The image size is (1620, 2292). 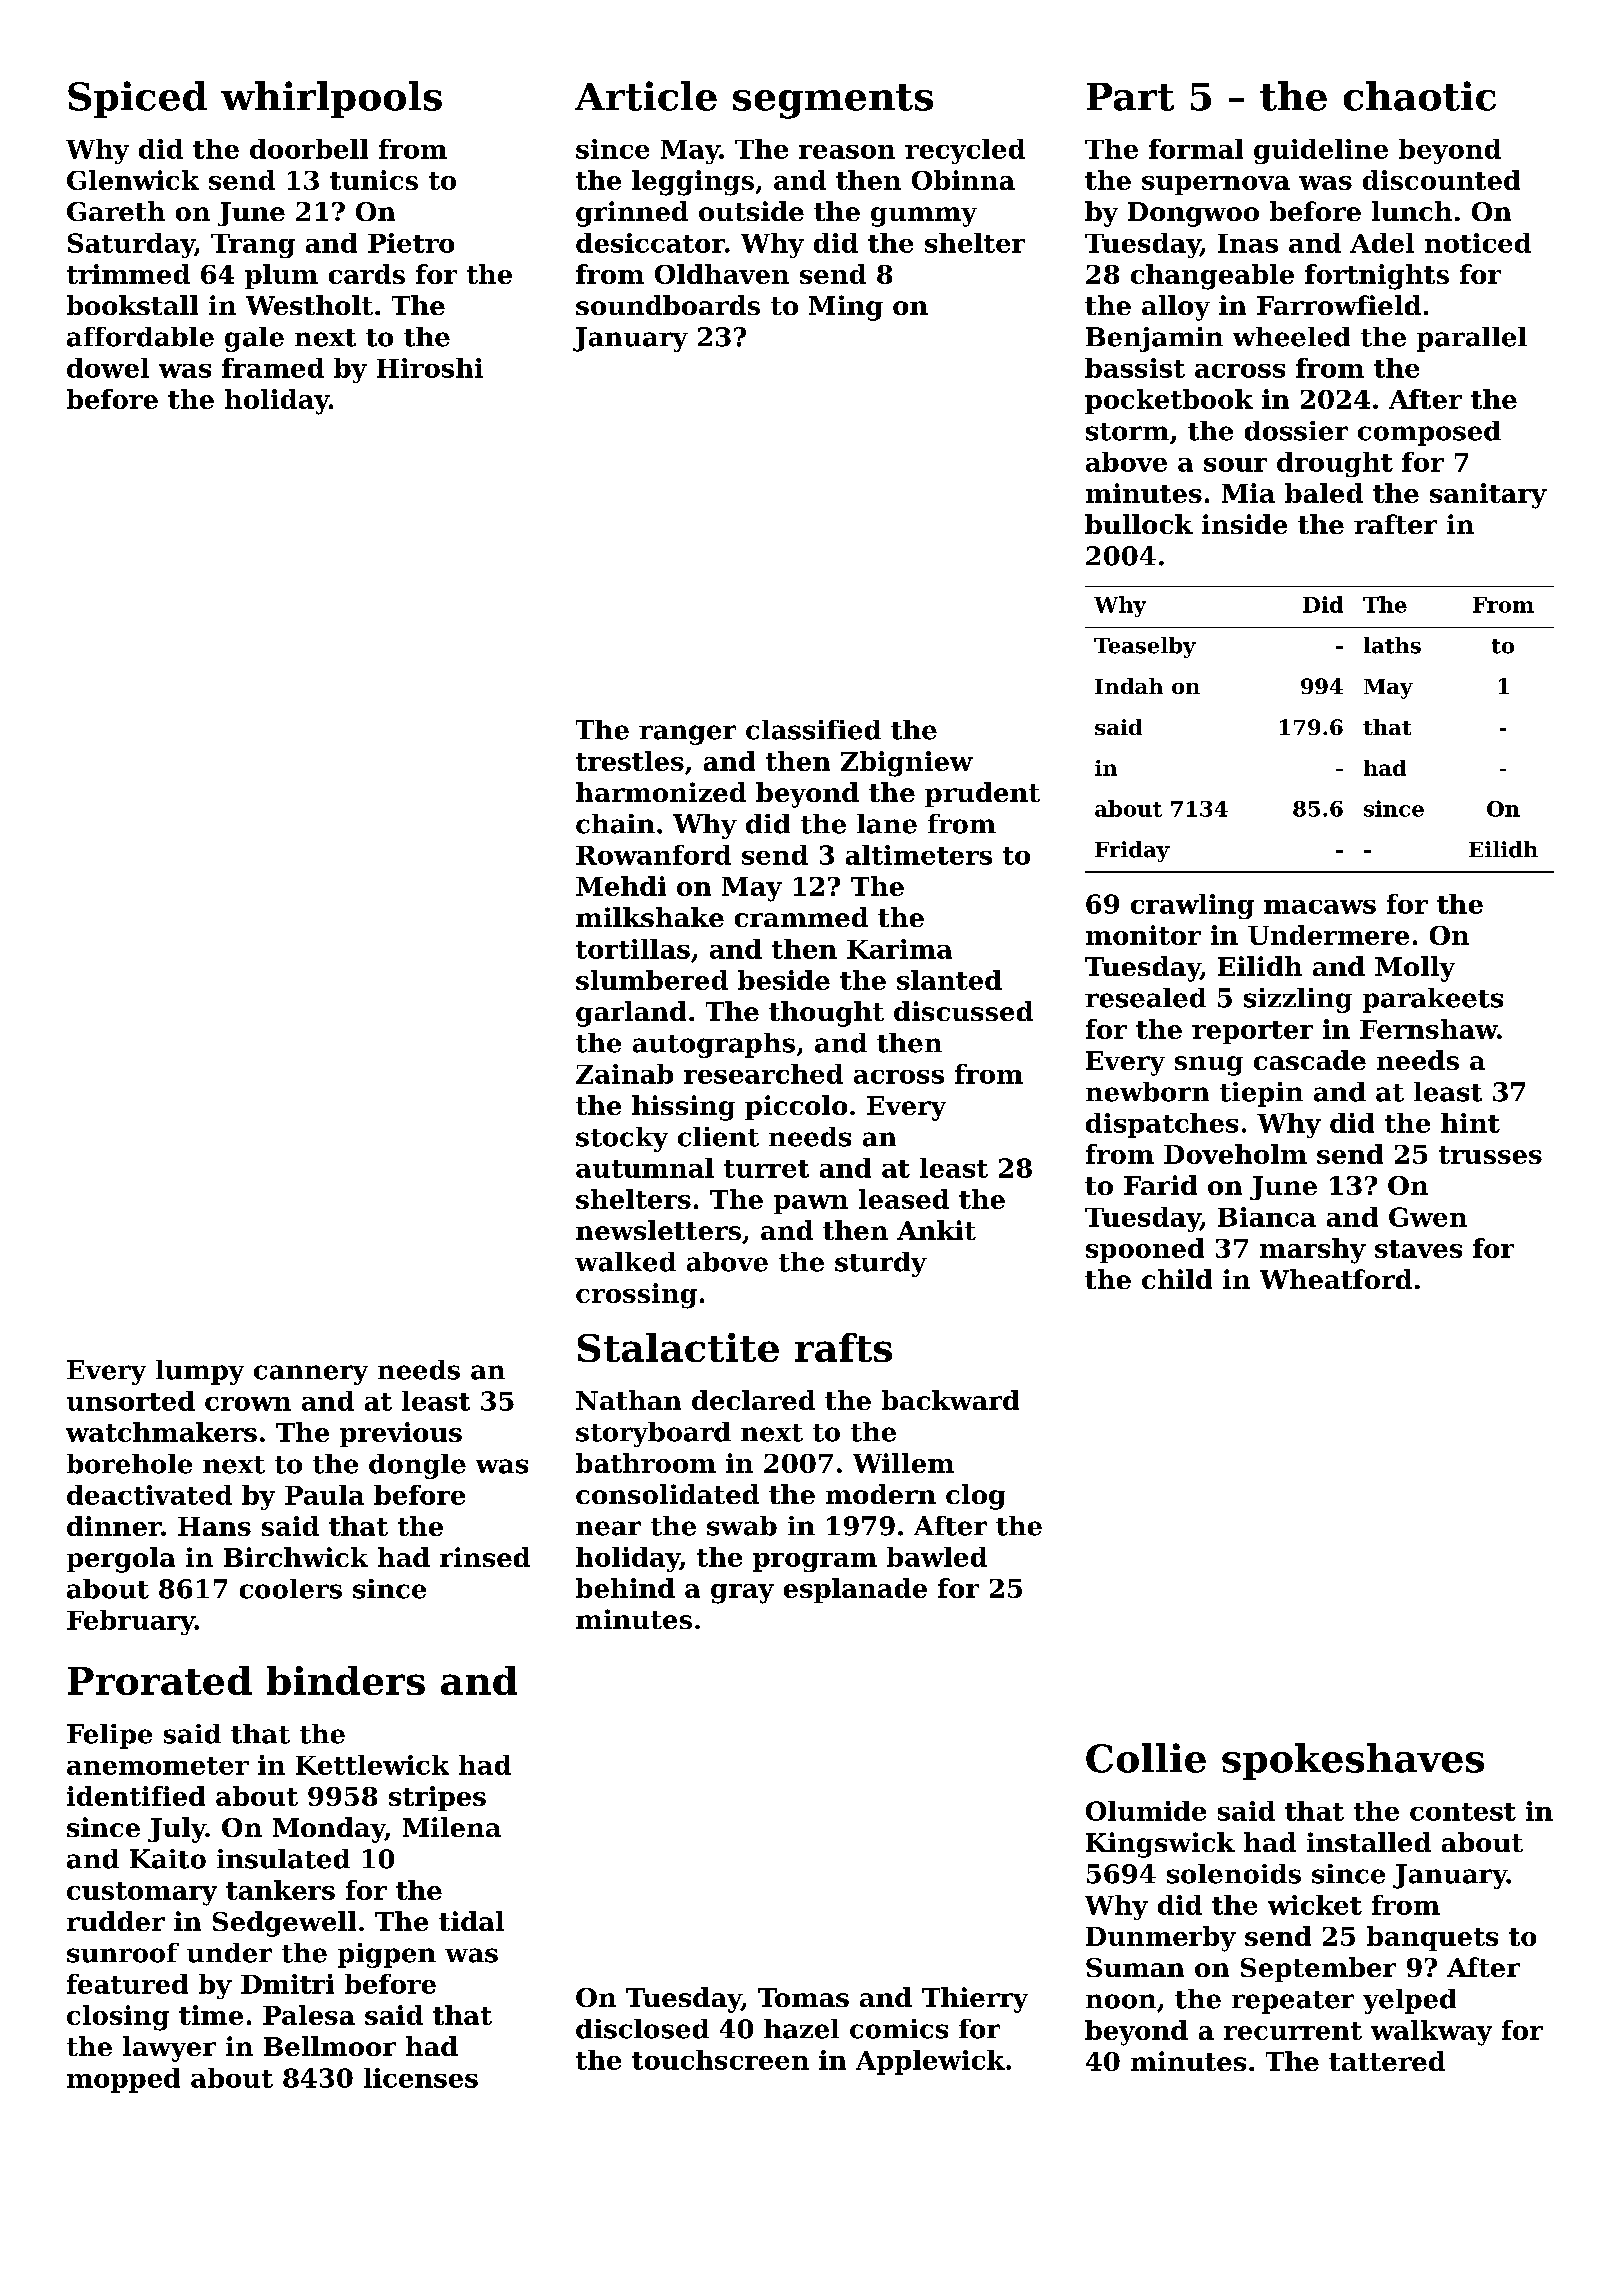 I want to click on turret, so click(x=766, y=1169).
